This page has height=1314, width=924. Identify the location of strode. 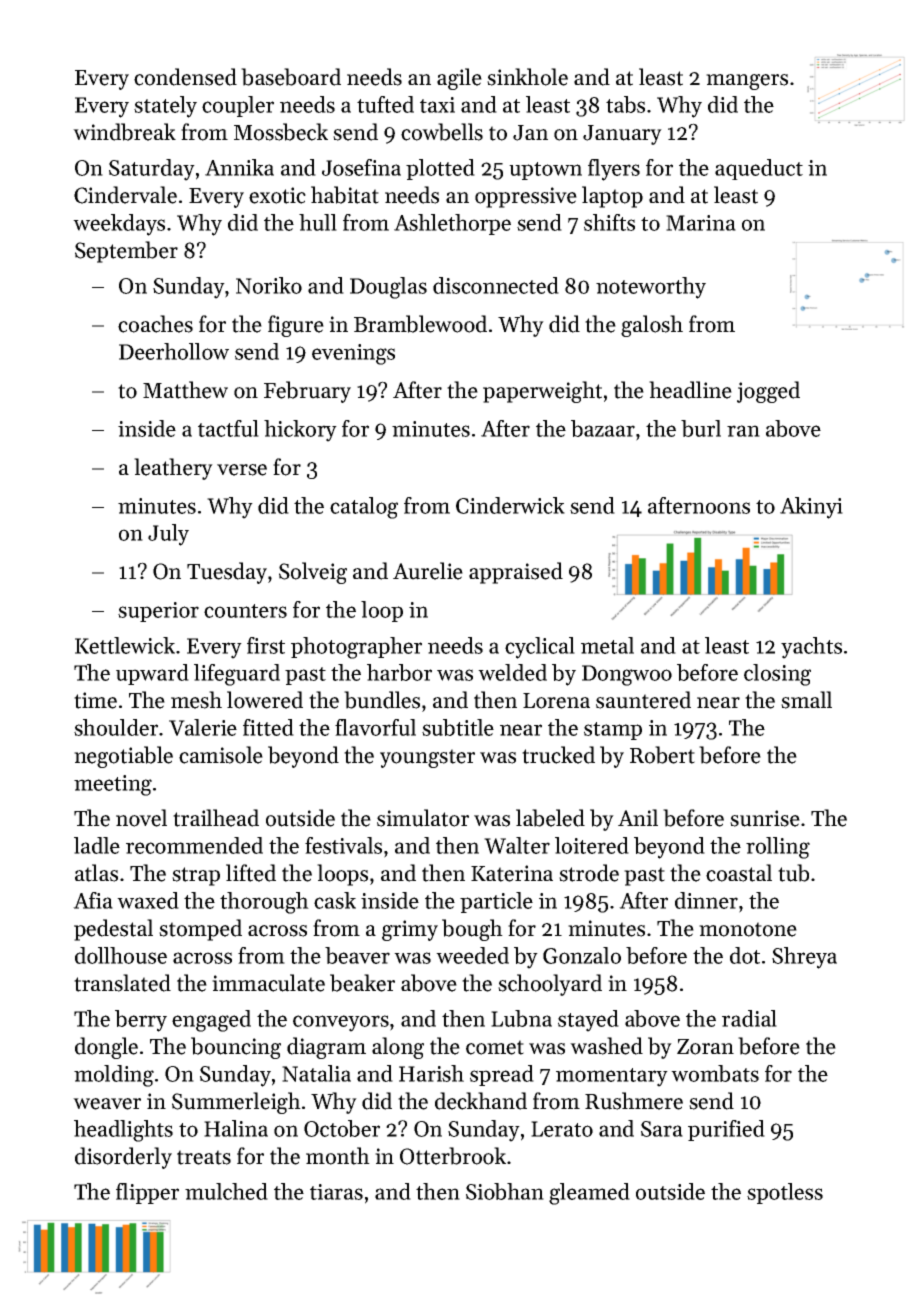
(589, 873).
